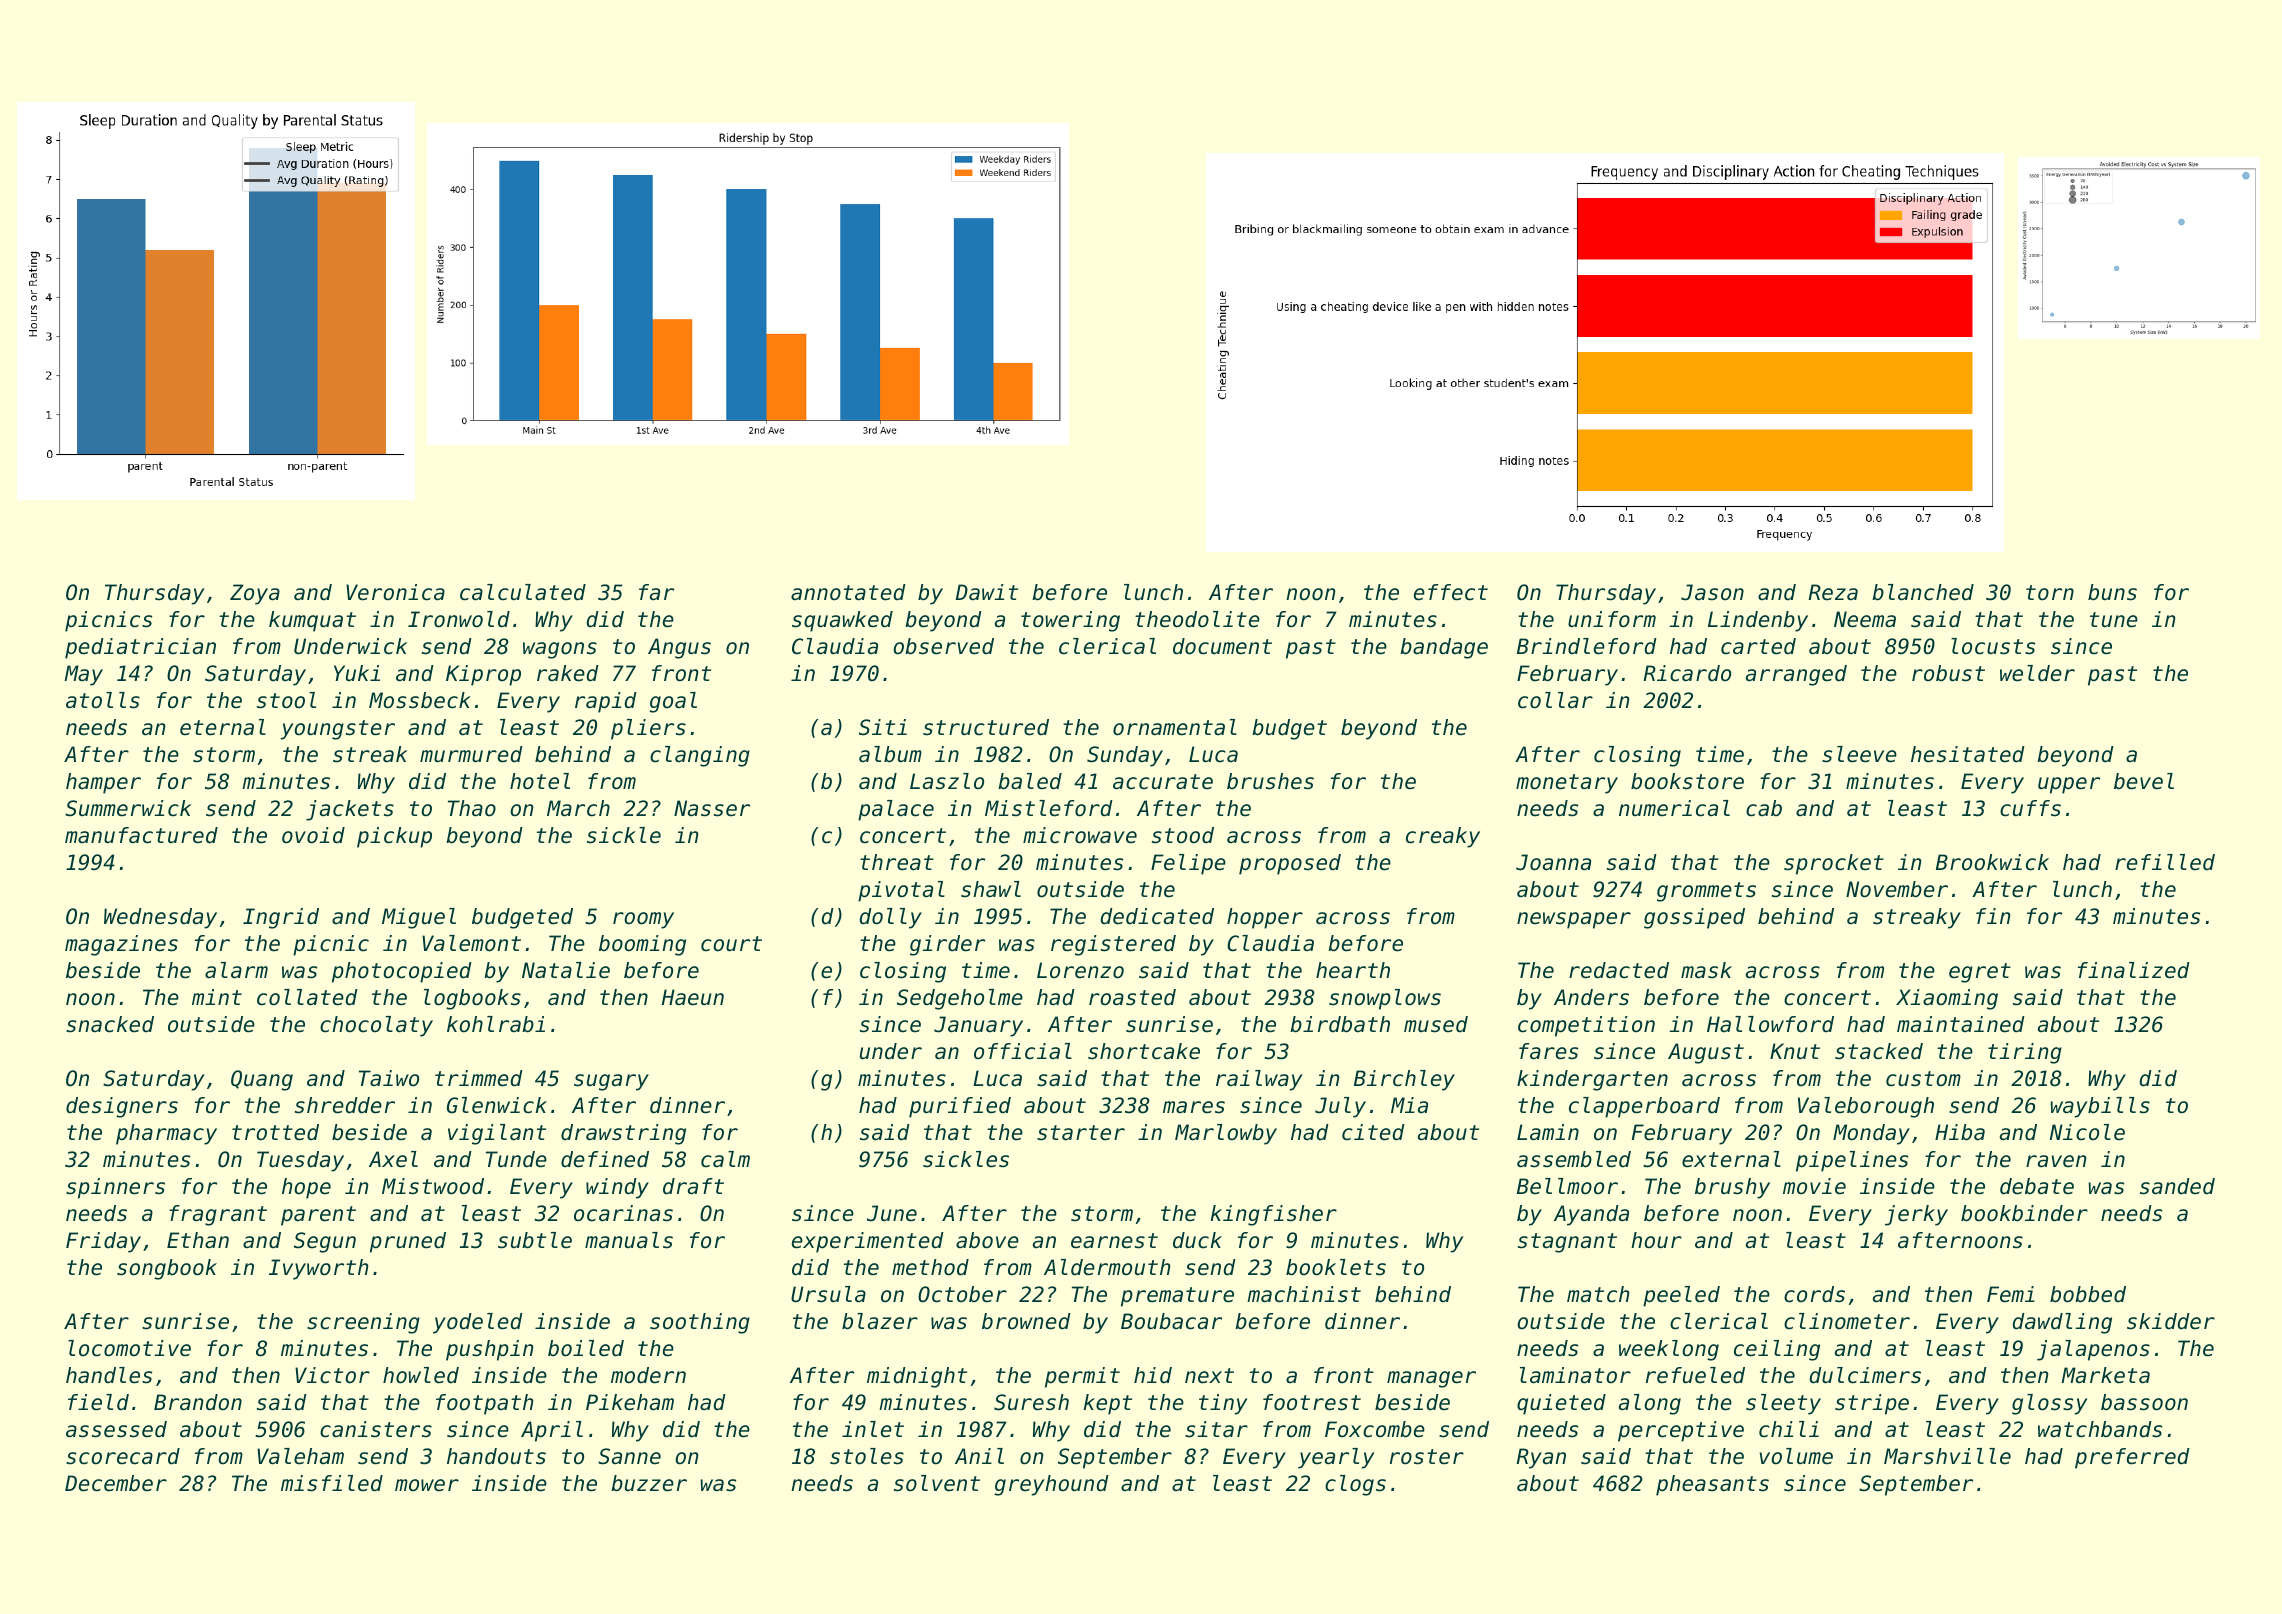 This document has height=1614, width=2282. Describe the element at coordinates (394, 837) in the document. I see `pickup` at that location.
